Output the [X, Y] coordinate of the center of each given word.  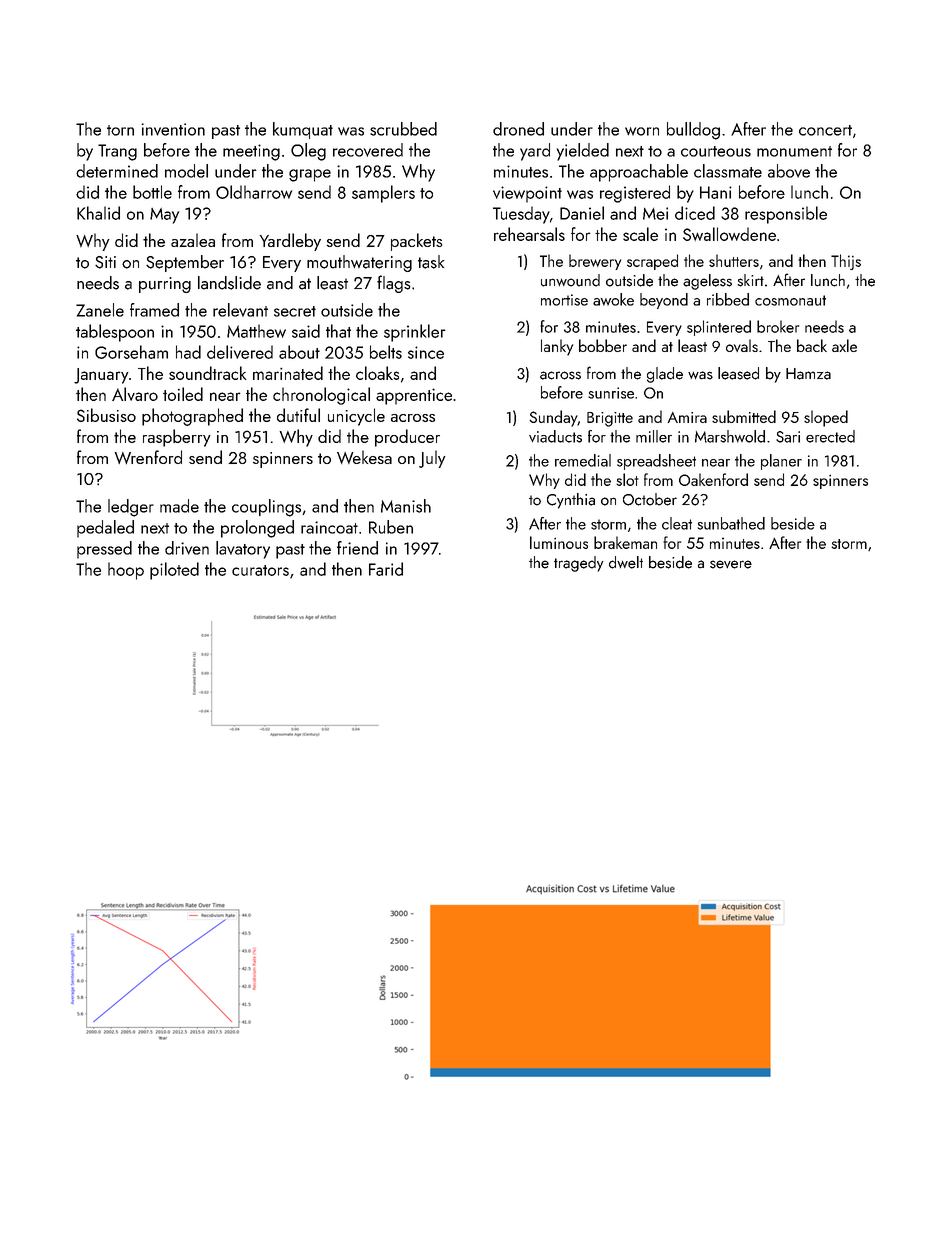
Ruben [391, 527]
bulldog [693, 131]
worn [642, 131]
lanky [557, 347]
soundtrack [207, 373]
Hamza [808, 374]
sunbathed [731, 523]
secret [295, 311]
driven [187, 548]
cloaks [377, 373]
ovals [742, 345]
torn [120, 130]
